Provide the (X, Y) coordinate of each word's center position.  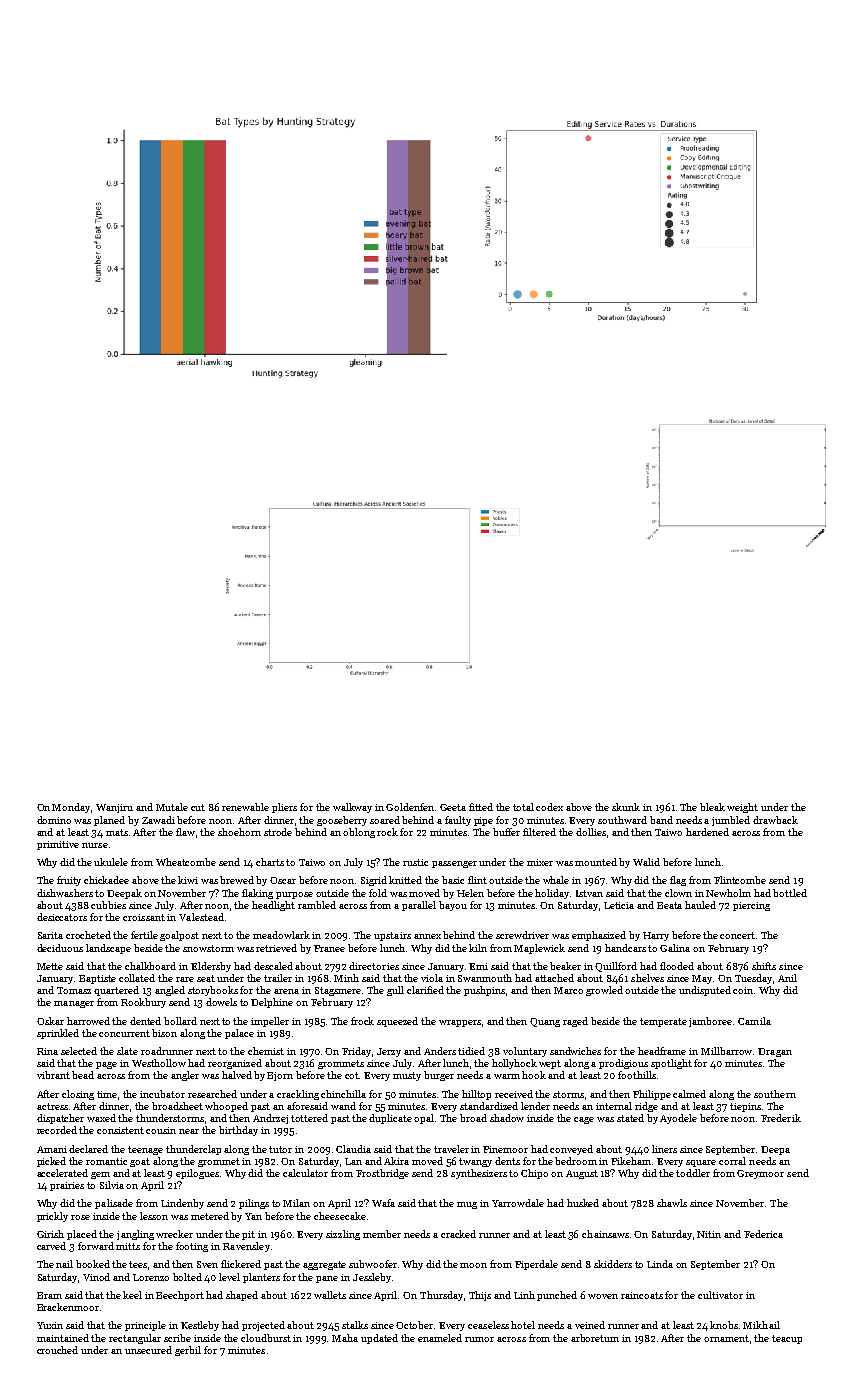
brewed (237, 880)
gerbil (188, 1351)
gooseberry (342, 821)
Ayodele (678, 1119)
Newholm (728, 893)
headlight (273, 906)
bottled (790, 893)
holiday (553, 894)
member (382, 1234)
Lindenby (182, 1204)
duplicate (390, 1119)
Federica (763, 1234)
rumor (479, 1339)
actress (52, 1106)
